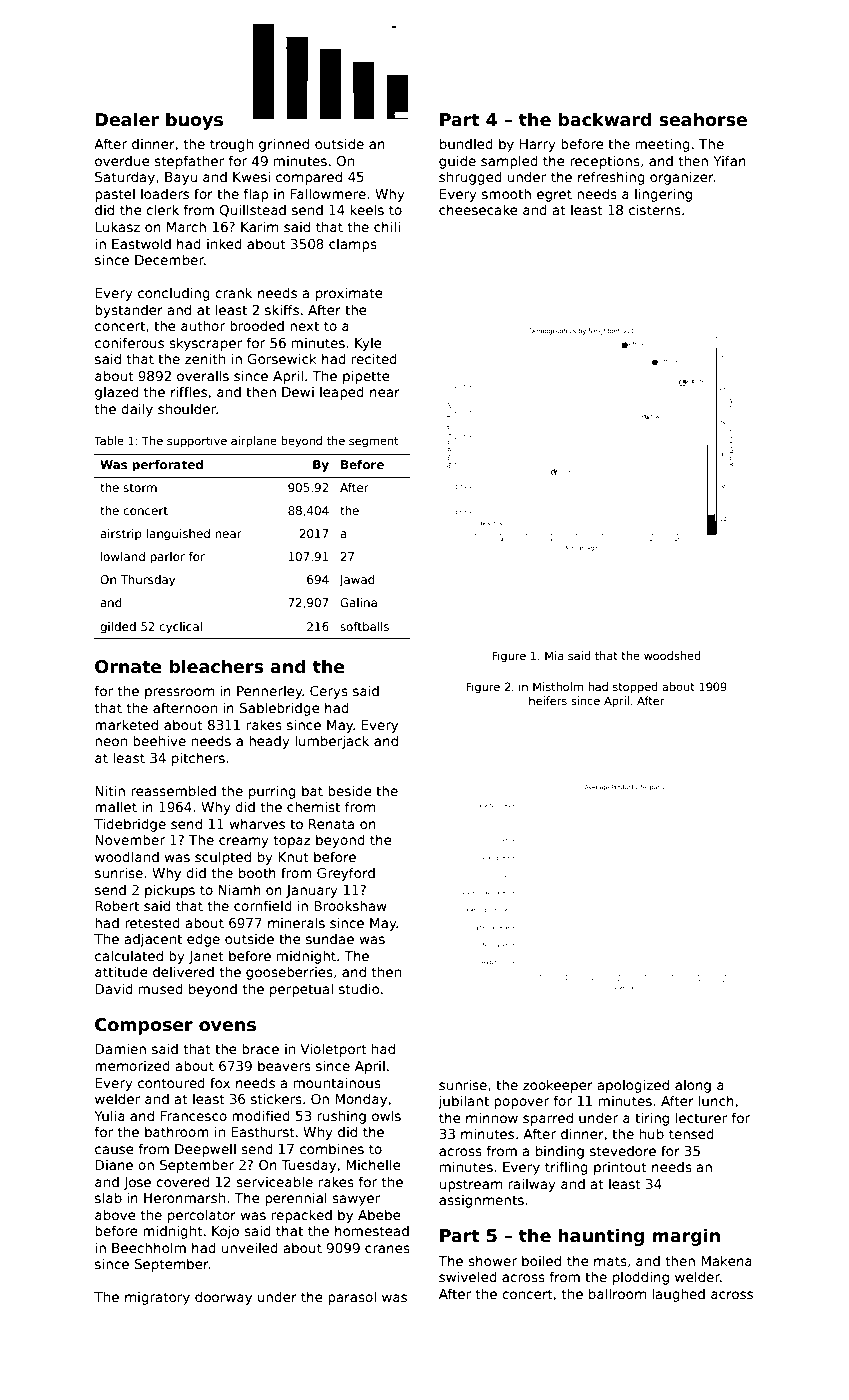 Image resolution: width=849 pixels, height=1400 pixels. Describe the element at coordinates (350, 790) in the screenshot. I see `beside` at that location.
